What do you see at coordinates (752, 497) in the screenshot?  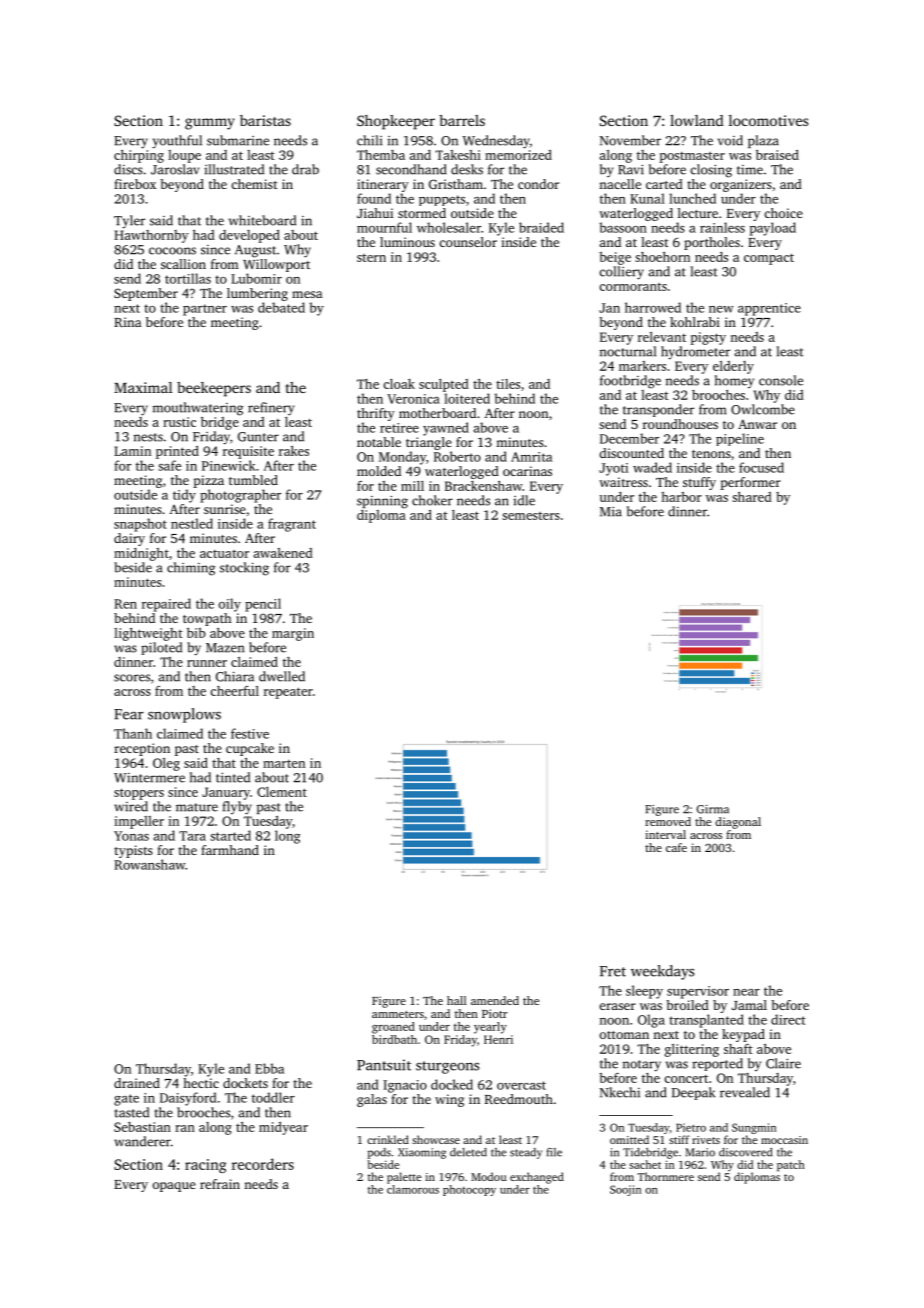 I see `shared` at bounding box center [752, 497].
